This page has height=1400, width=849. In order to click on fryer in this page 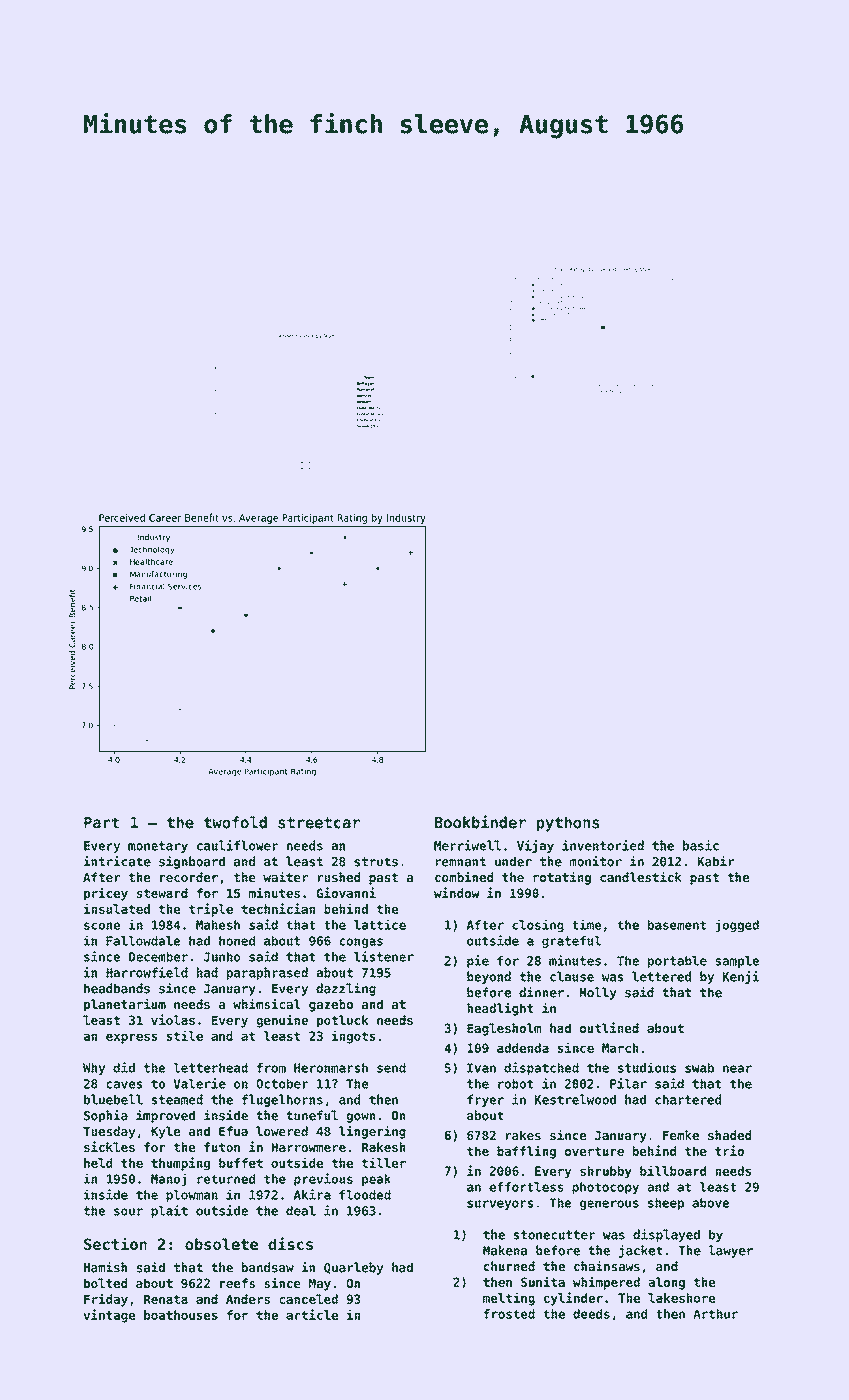, I will do `click(485, 1100)`.
